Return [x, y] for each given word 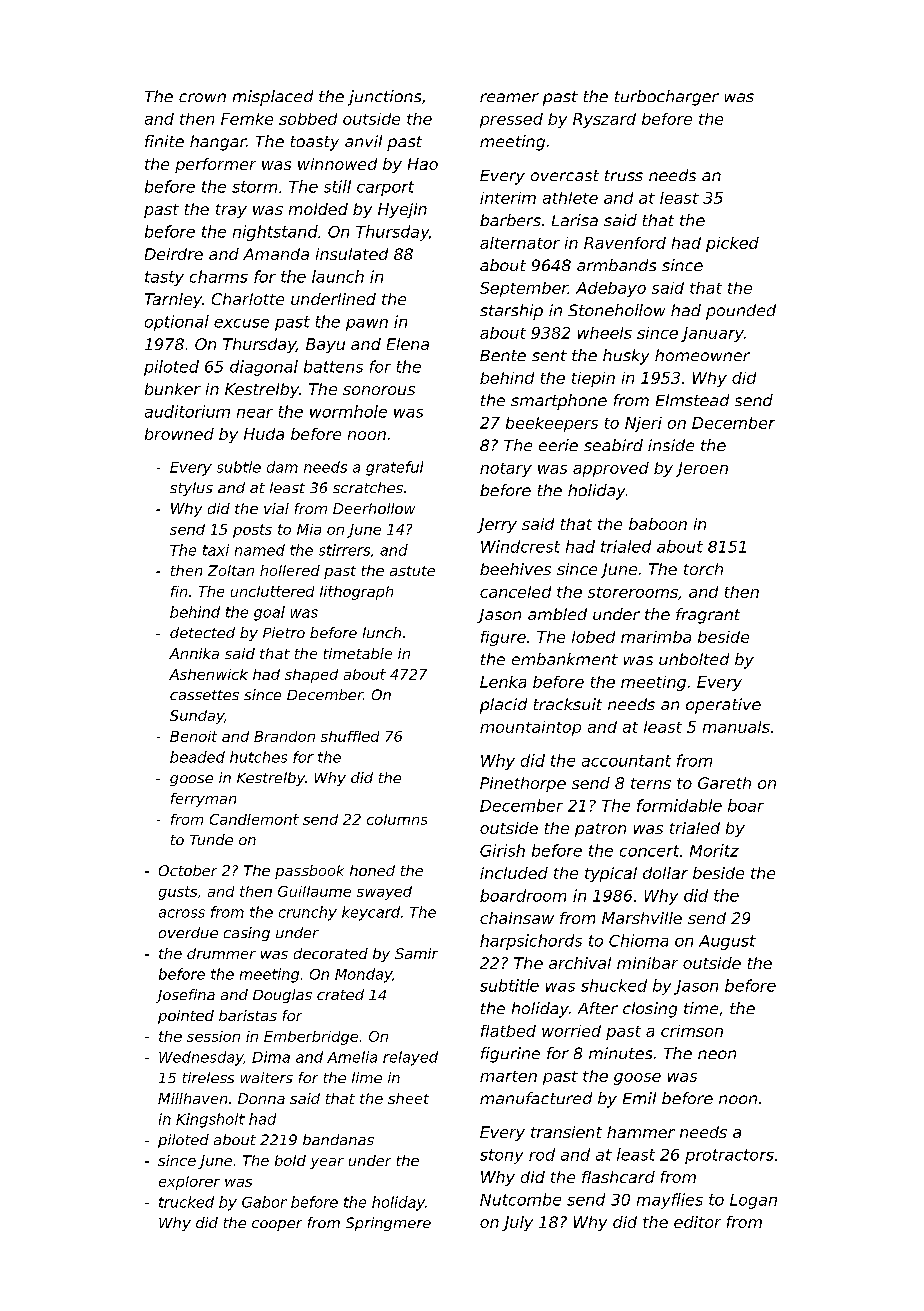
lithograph [356, 593]
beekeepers [552, 424]
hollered [290, 570]
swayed [384, 893]
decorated [331, 953]
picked [732, 244]
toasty [315, 143]
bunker [173, 389]
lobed [593, 637]
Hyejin [402, 210]
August [727, 942]
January [712, 334]
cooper [277, 1225]
